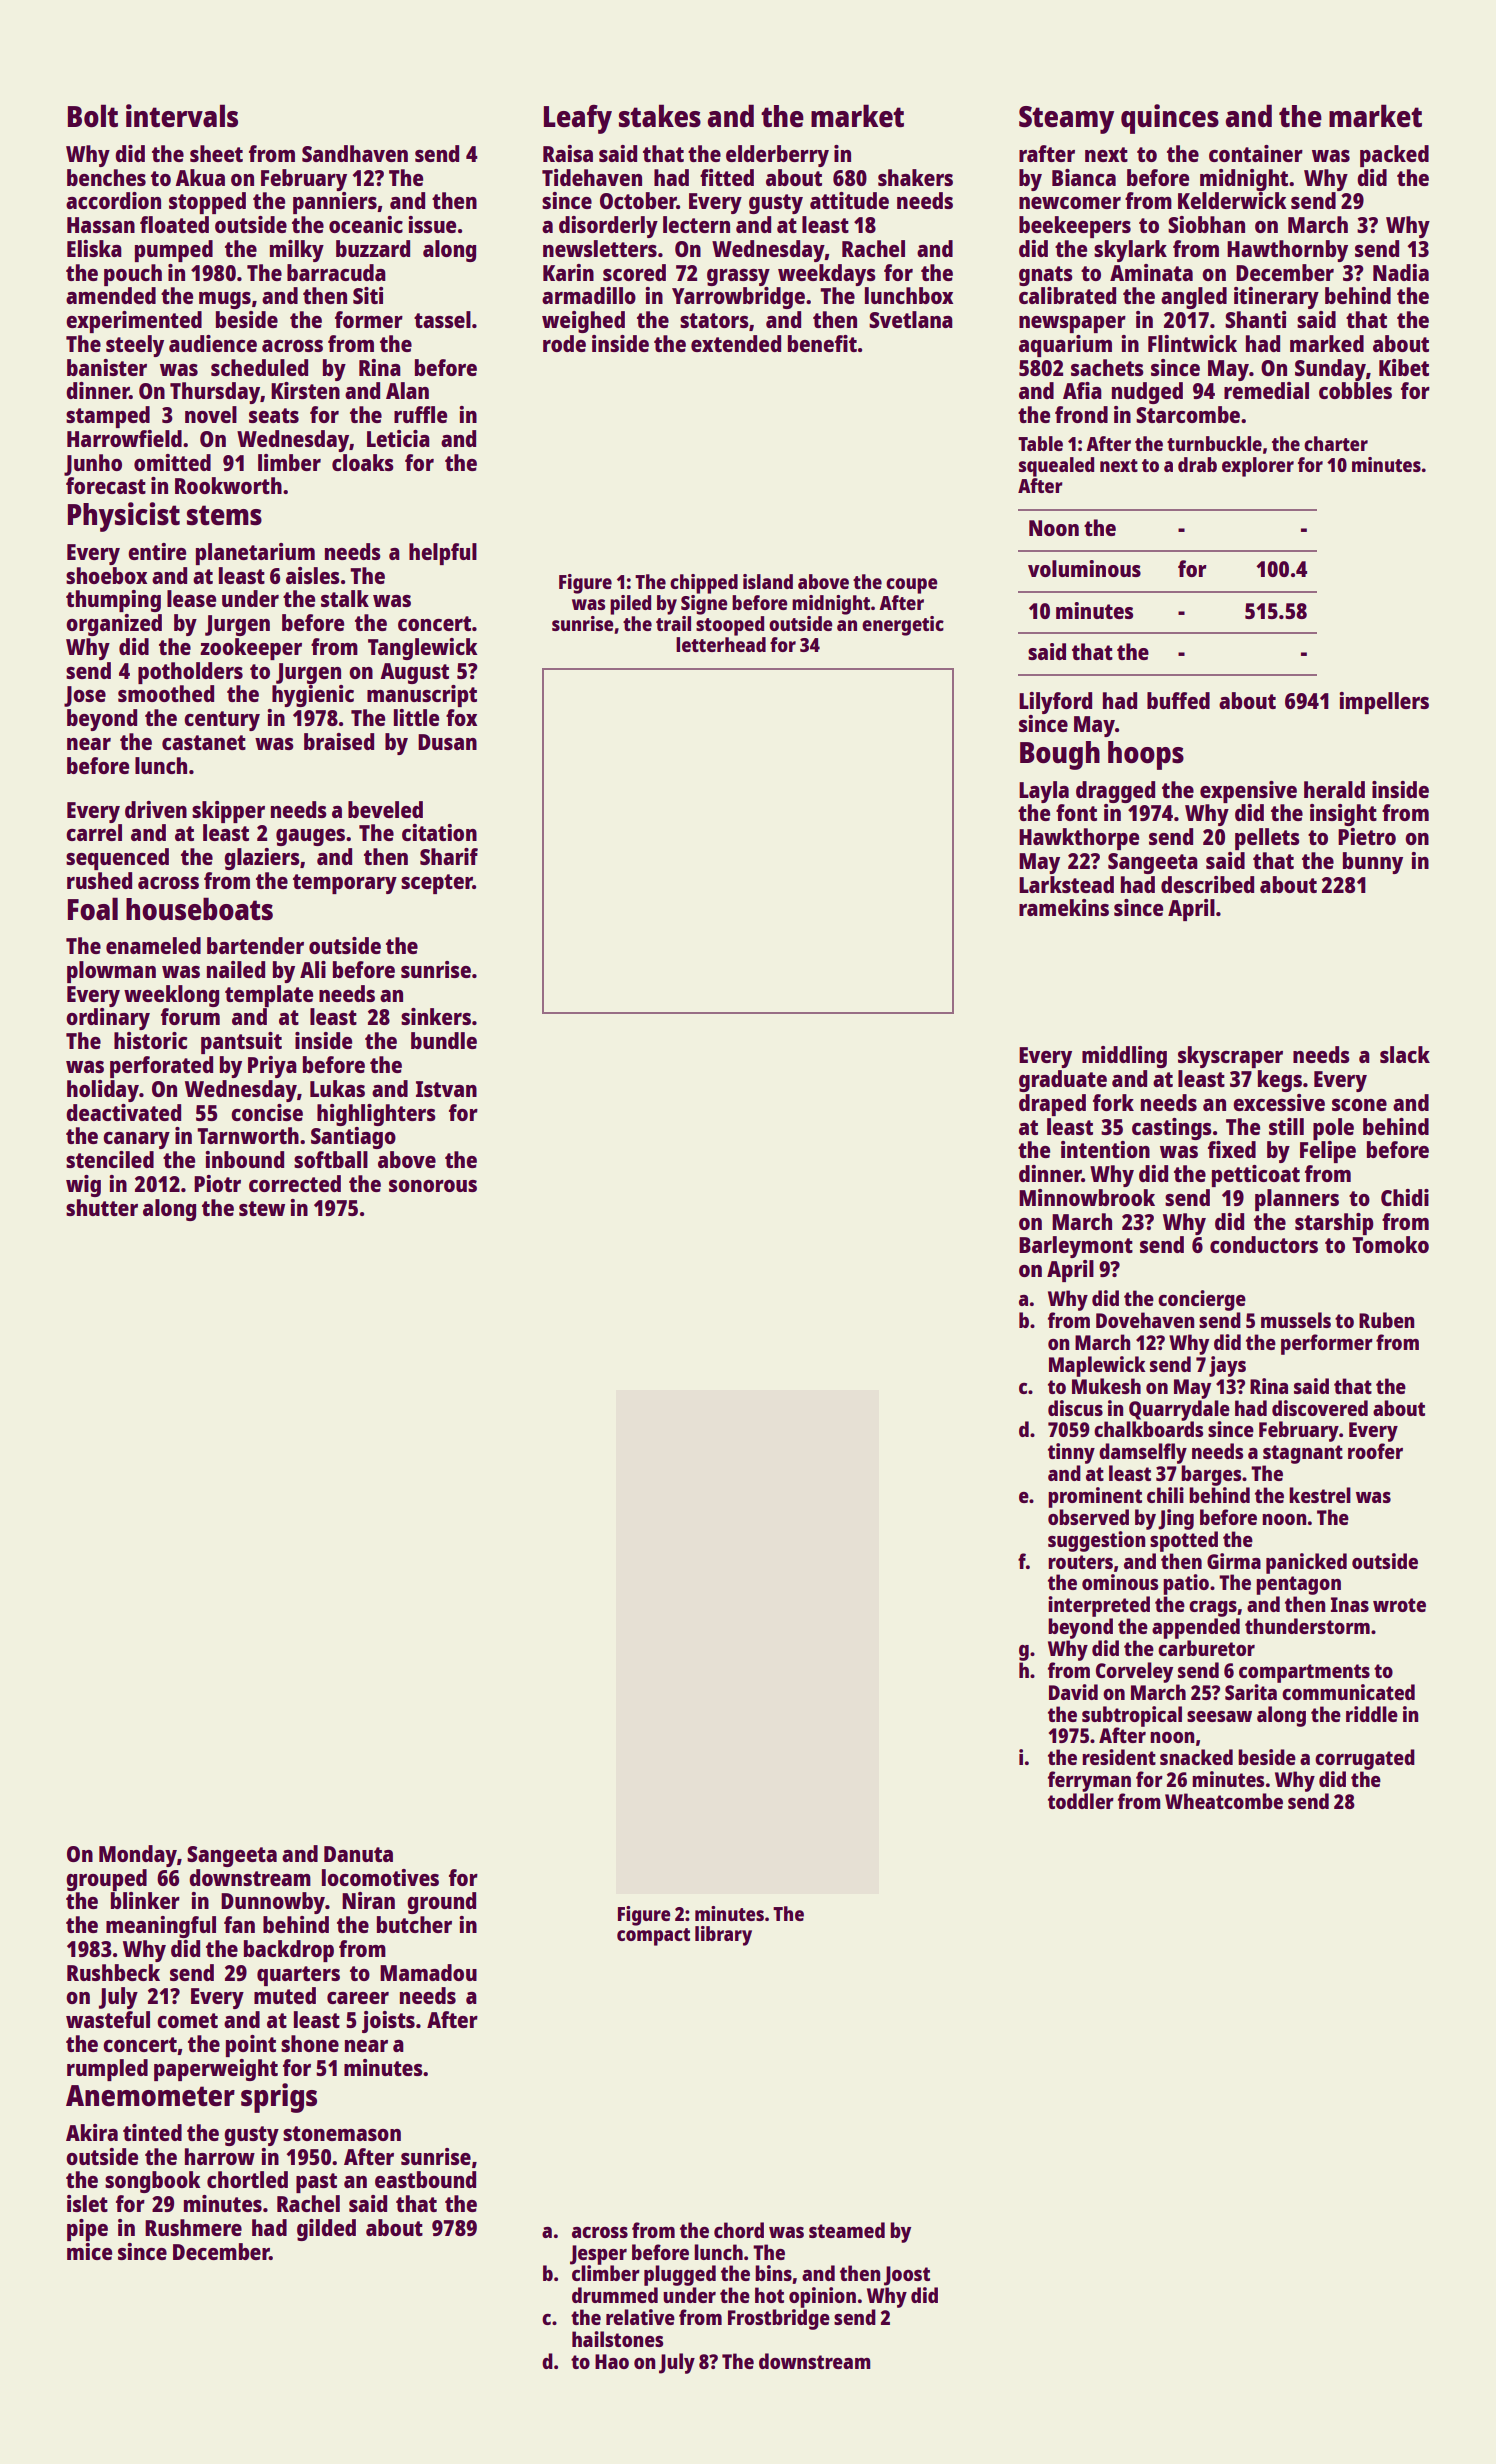 This image has width=1496, height=2464. What do you see at coordinates (847, 2230) in the image?
I see `steamed` at bounding box center [847, 2230].
